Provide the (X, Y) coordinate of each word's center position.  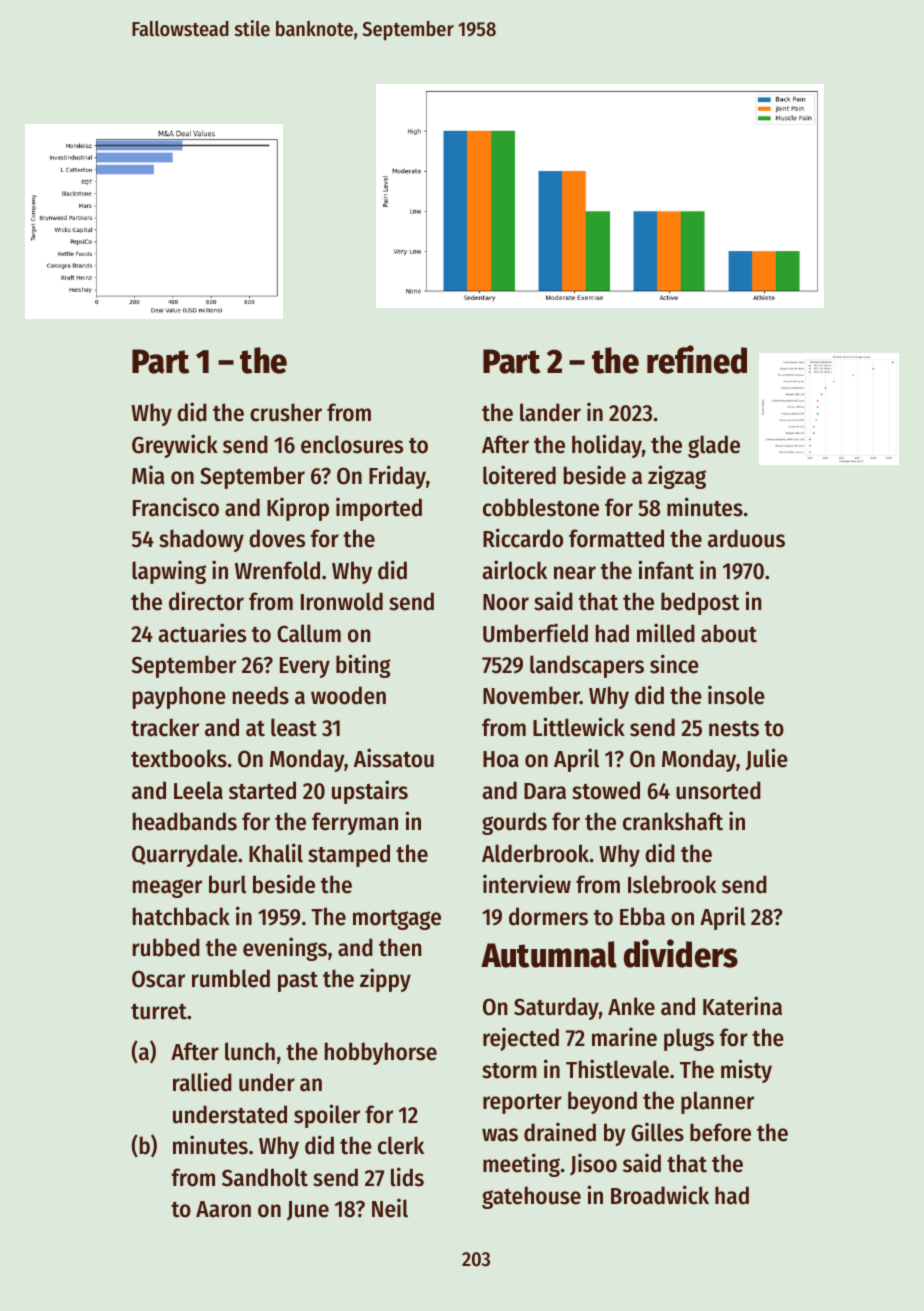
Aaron (223, 1209)
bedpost (700, 603)
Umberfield (535, 633)
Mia (148, 475)
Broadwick (660, 1195)
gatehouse (531, 1197)
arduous (746, 538)
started (262, 790)
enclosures (352, 444)
